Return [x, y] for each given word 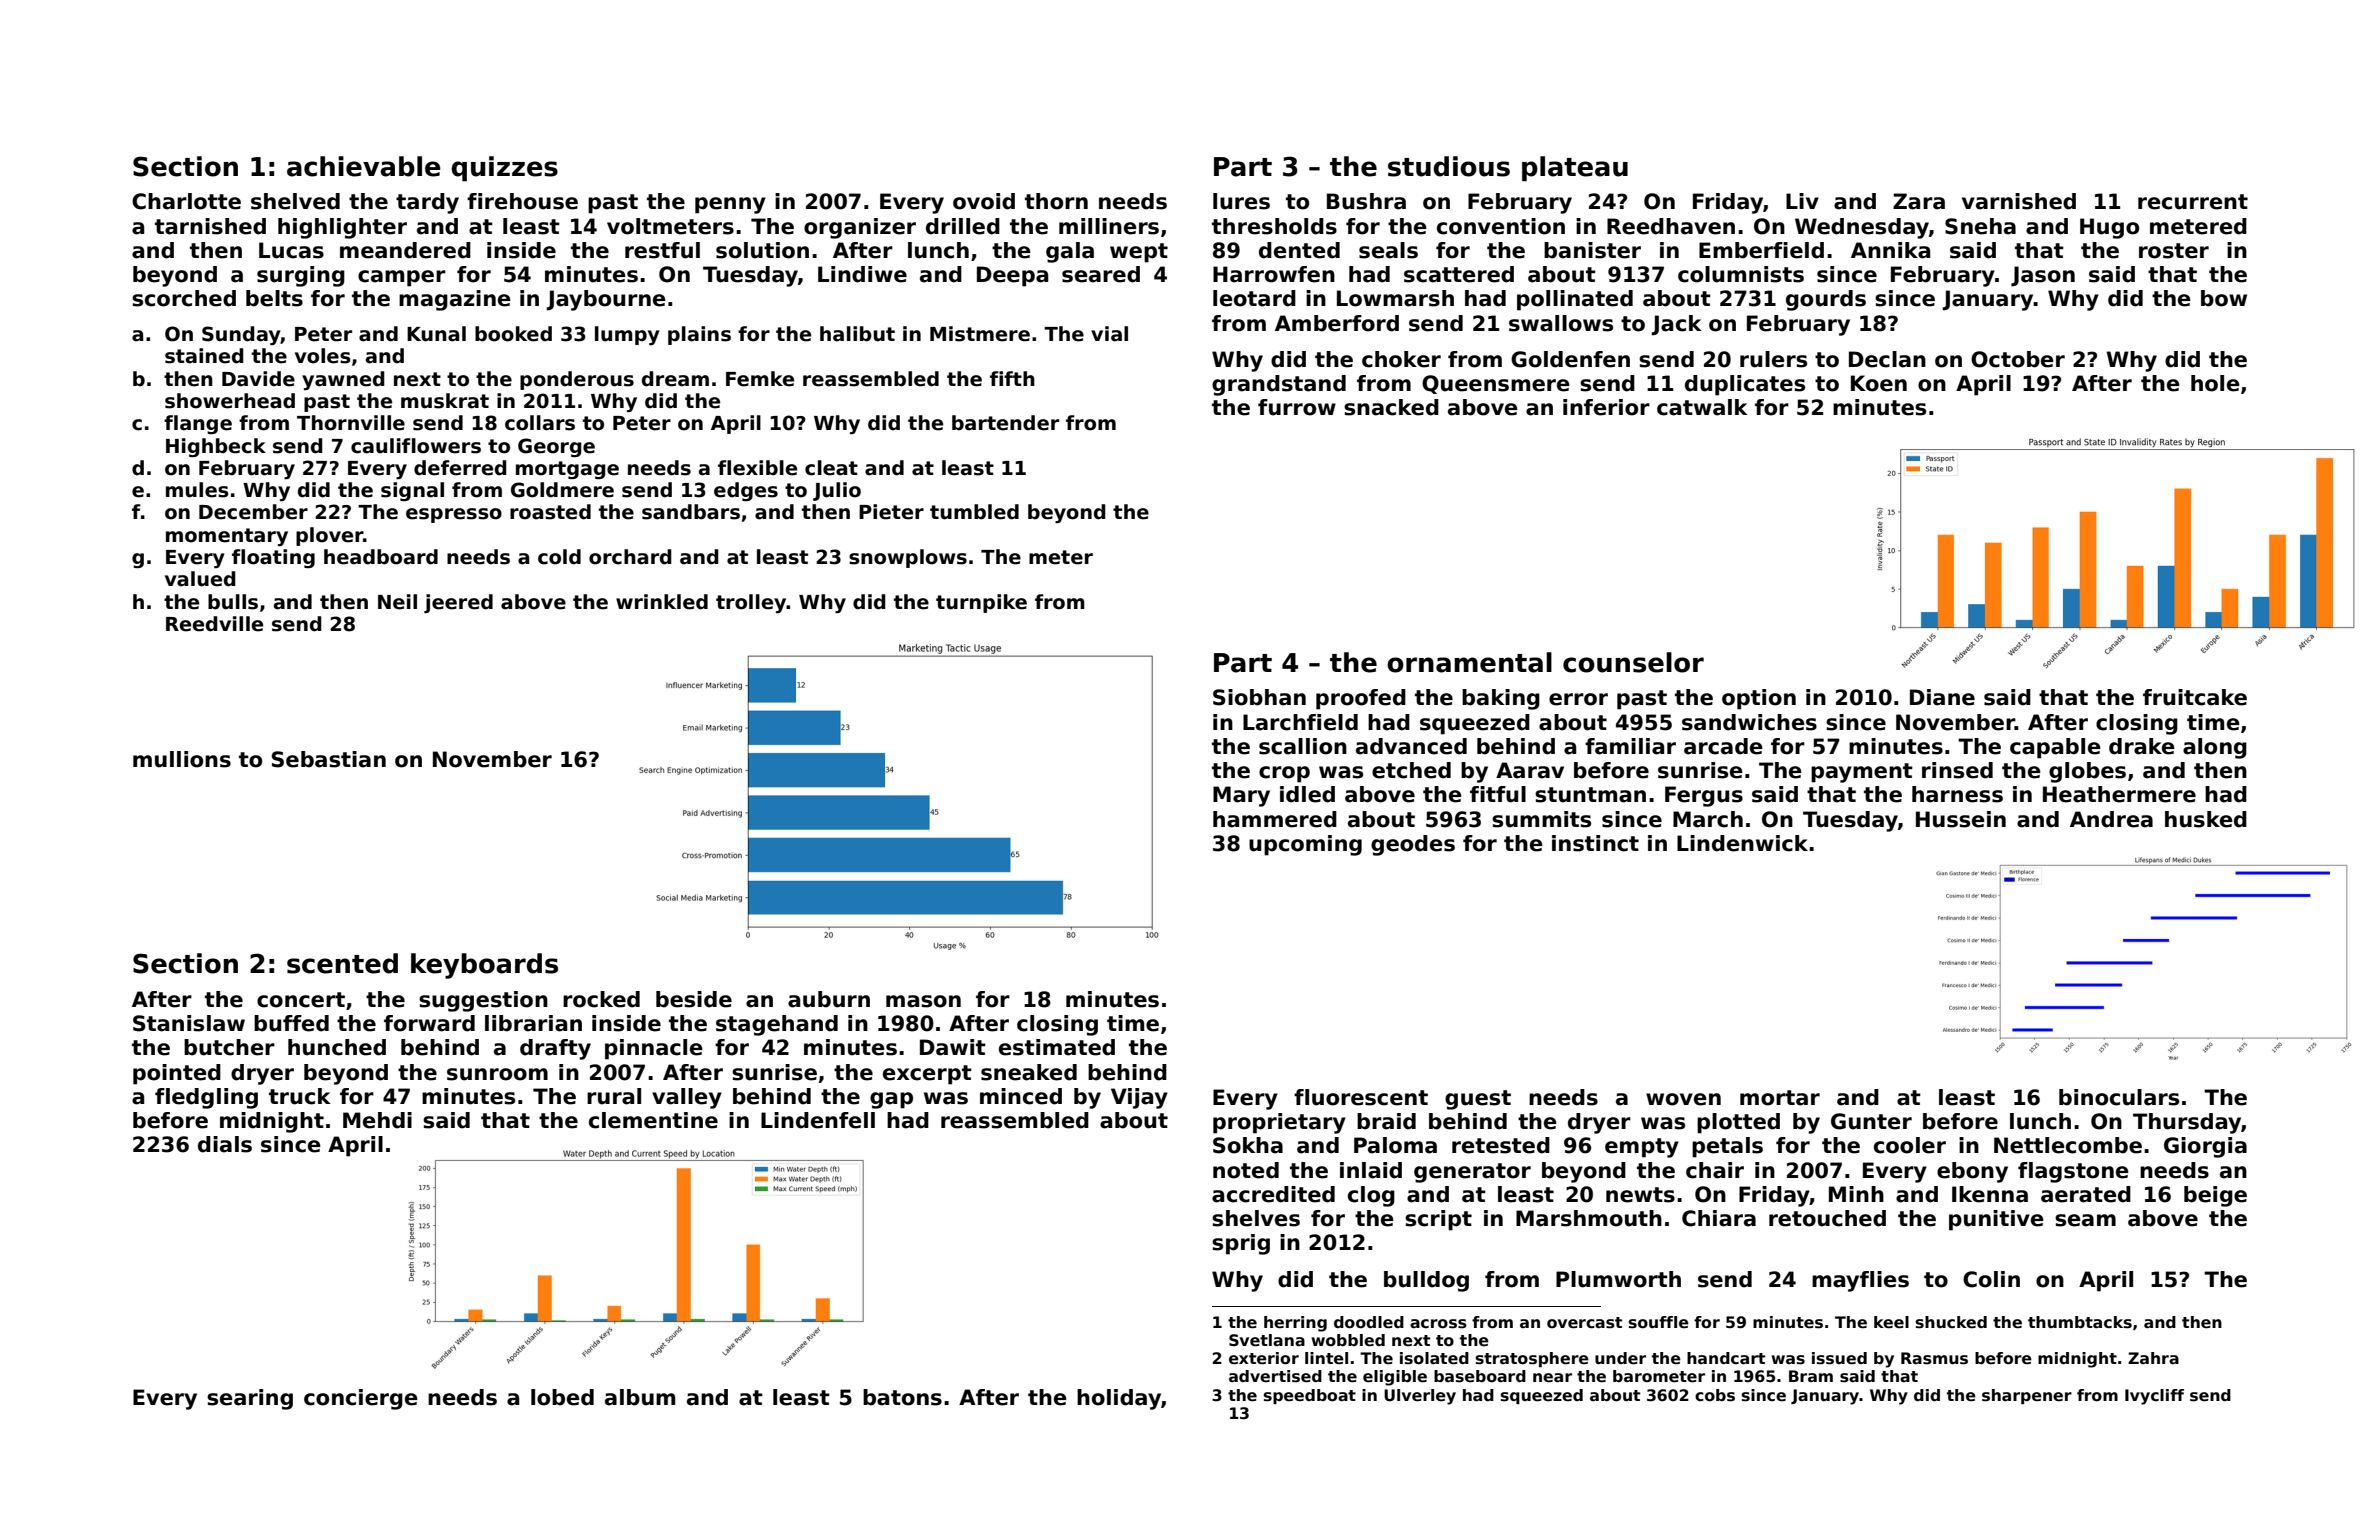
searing [250, 1399]
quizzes [504, 169]
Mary [1241, 796]
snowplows [908, 558]
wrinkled [662, 602]
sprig [1241, 1244]
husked [2206, 819]
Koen [1879, 383]
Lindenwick [1742, 843]
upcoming [1305, 845]
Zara [1919, 201]
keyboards [484, 966]
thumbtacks [2080, 1322]
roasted [550, 512]
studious [1449, 166]
